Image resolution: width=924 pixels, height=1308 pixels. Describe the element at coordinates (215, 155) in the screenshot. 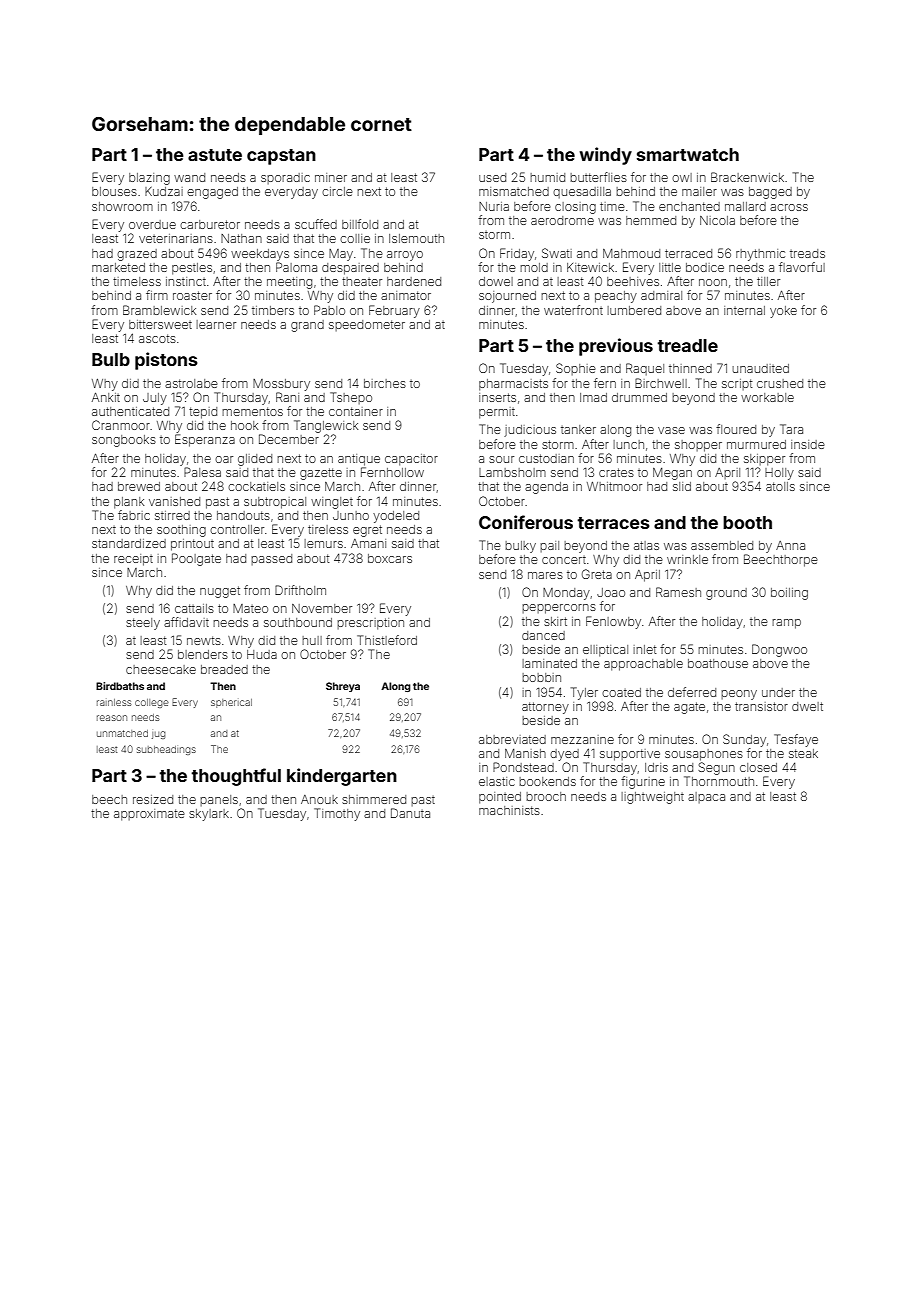

I see `astute` at that location.
